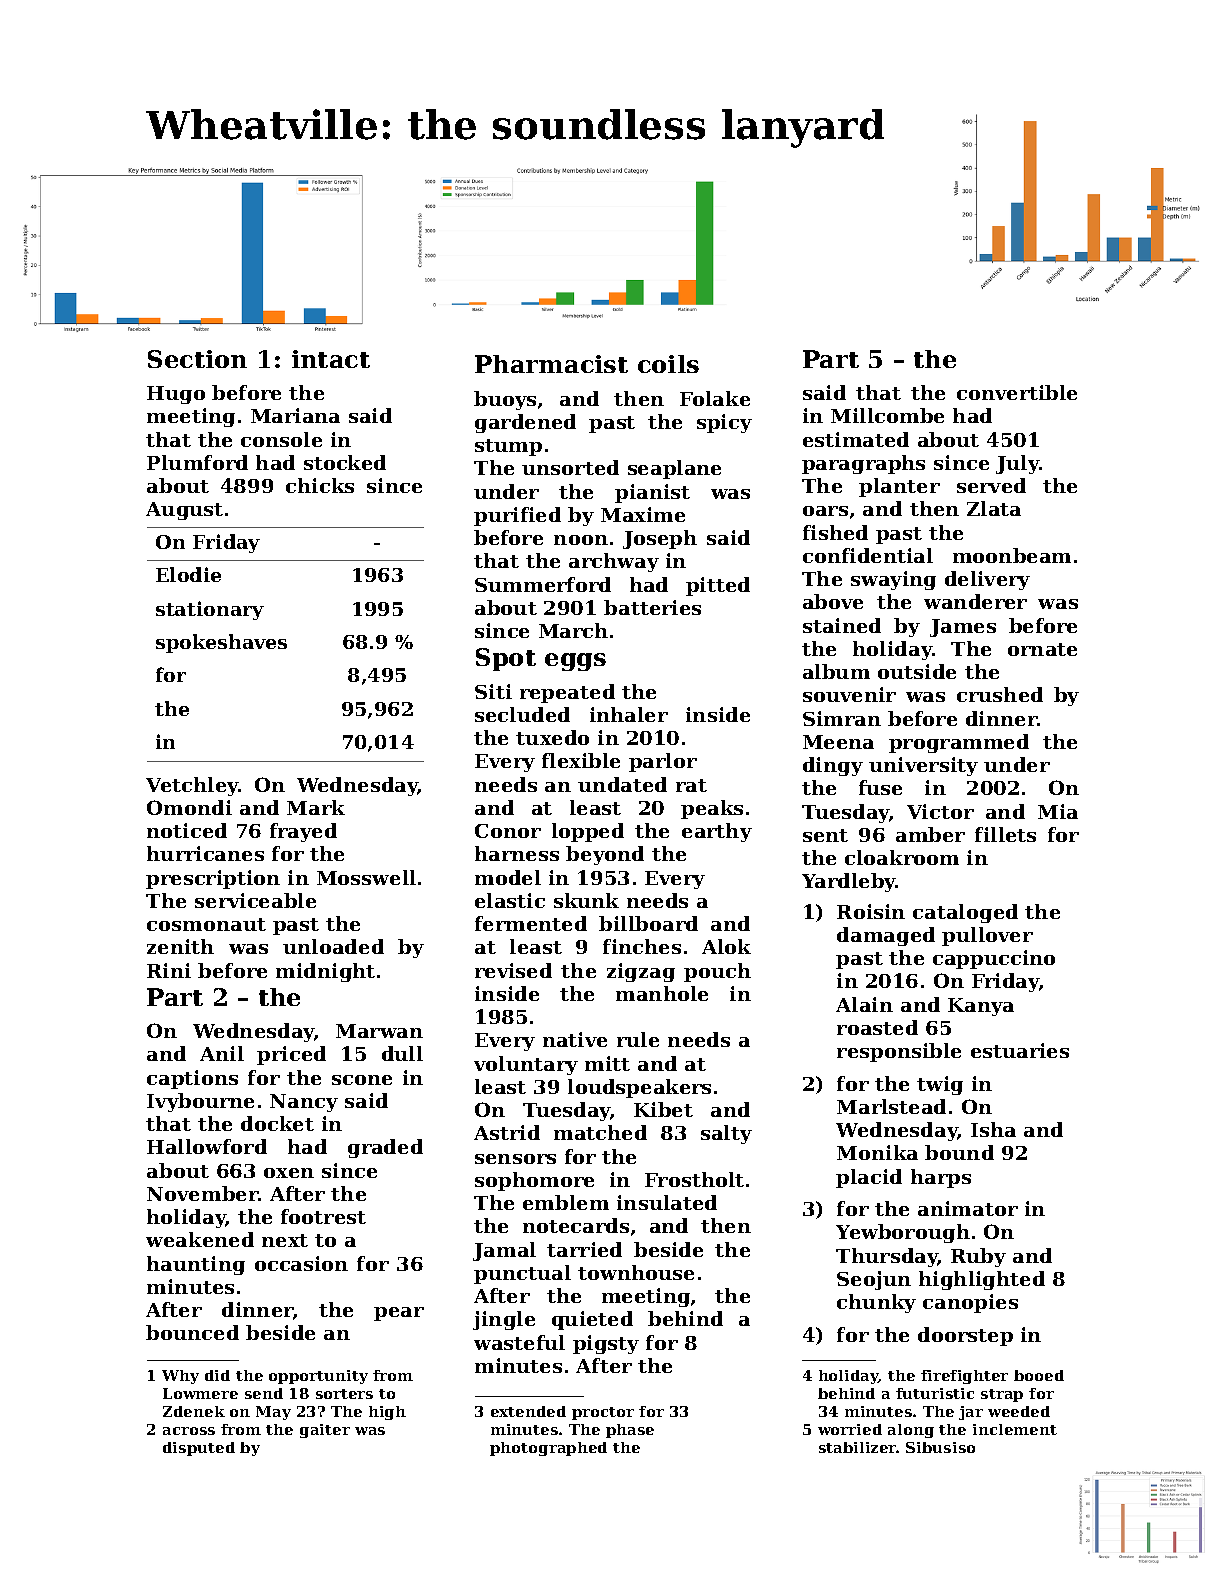  Describe the element at coordinates (199, 1449) in the page. I see `disputed` at that location.
